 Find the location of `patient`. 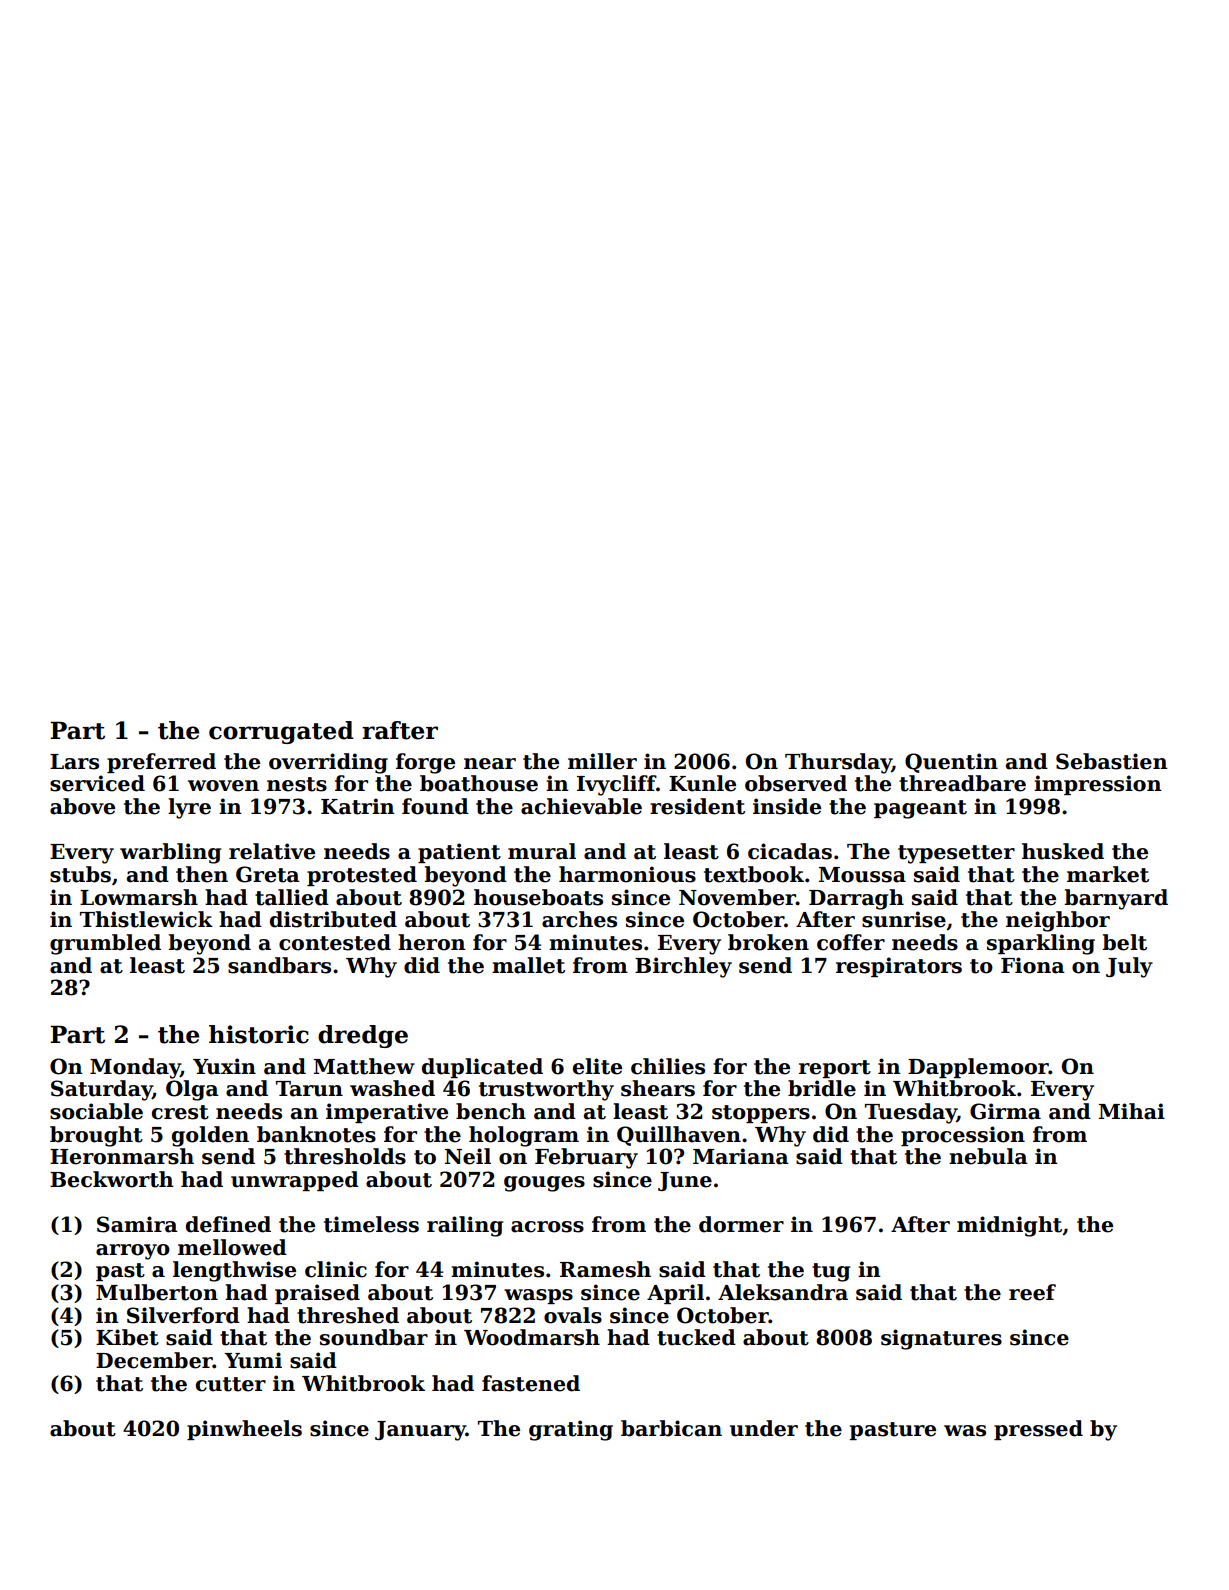

patient is located at coordinates (459, 853).
